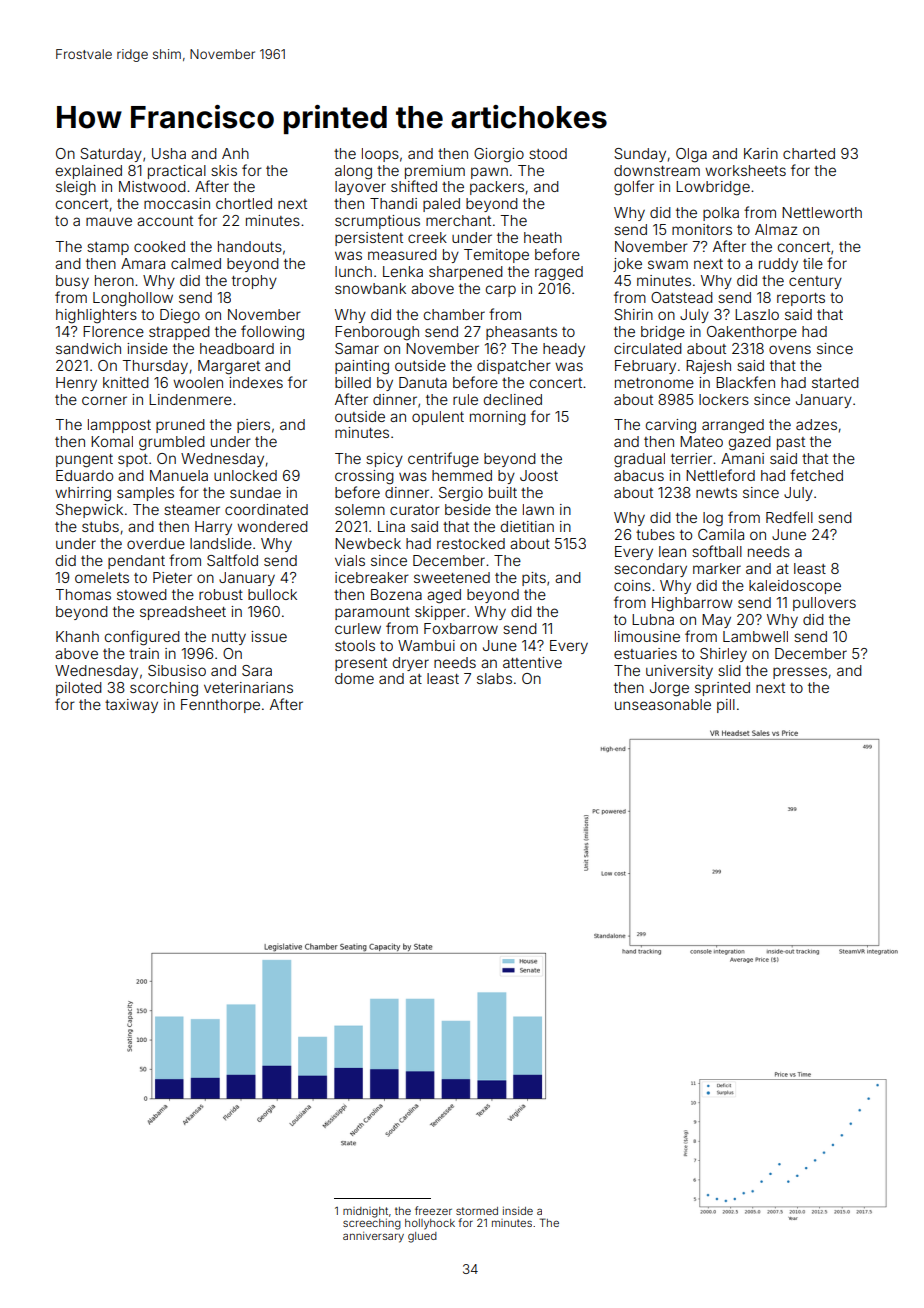 The height and width of the screenshot is (1308, 924). I want to click on stormed, so click(477, 1211).
